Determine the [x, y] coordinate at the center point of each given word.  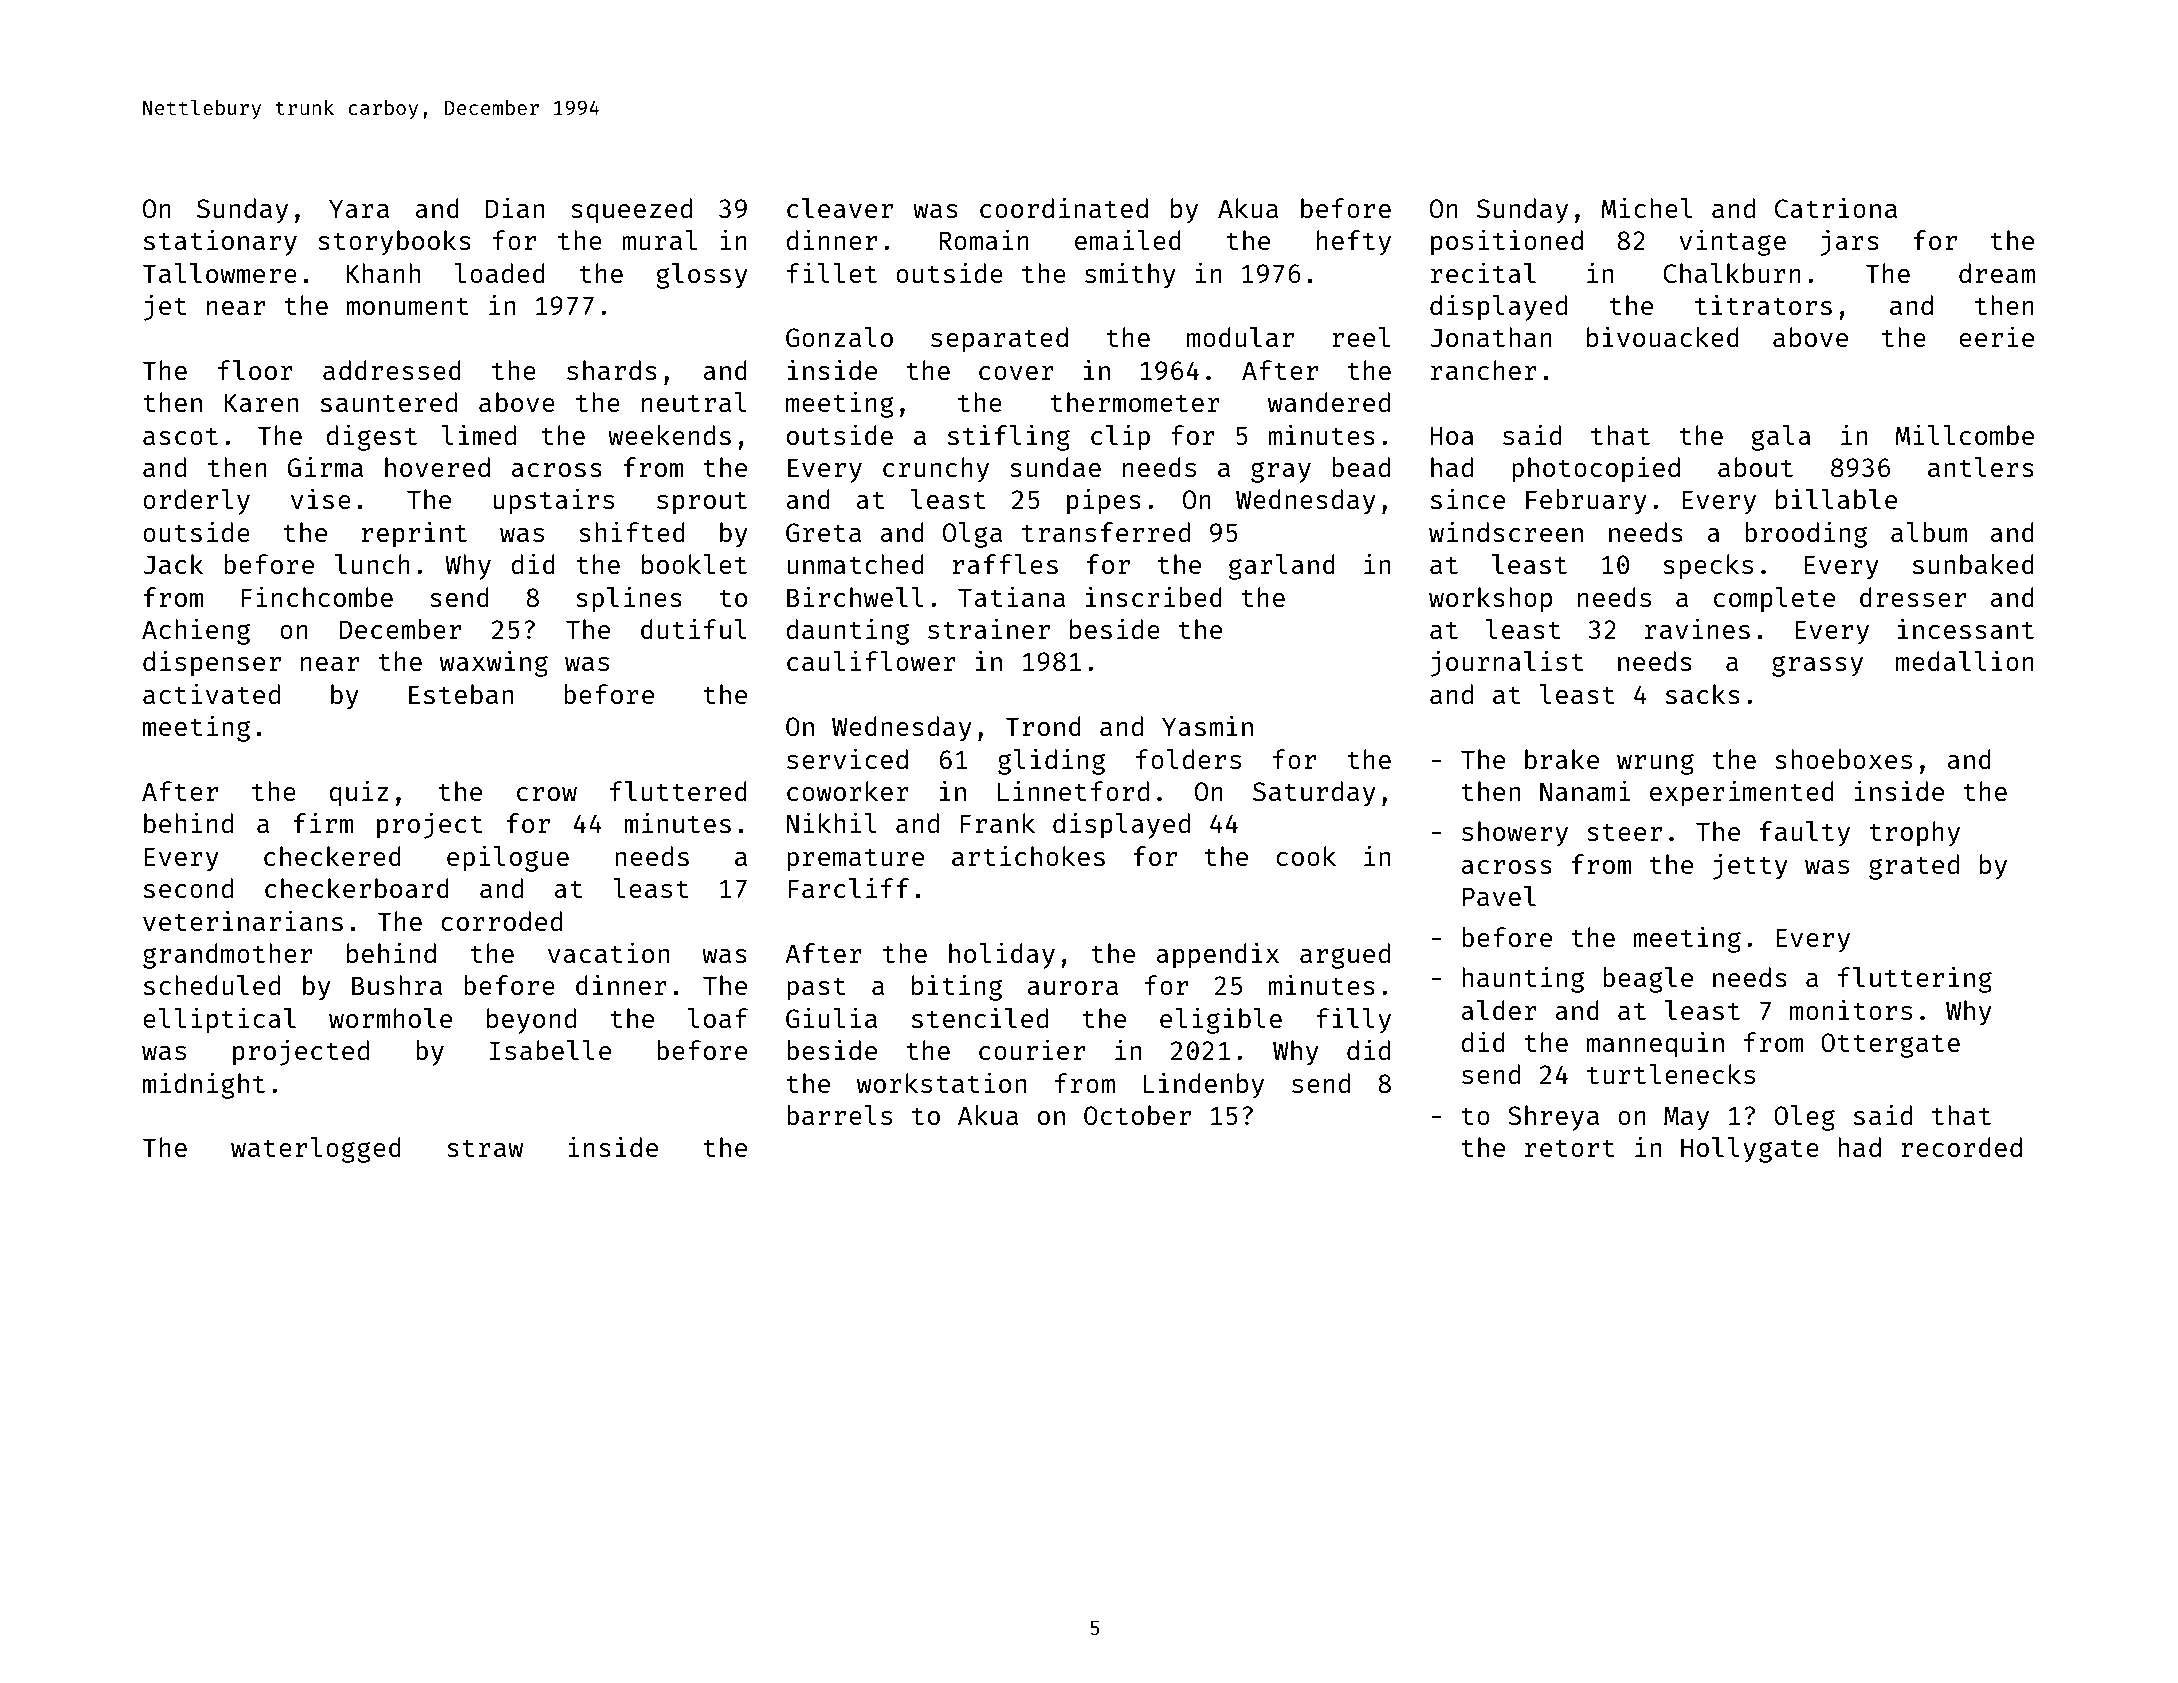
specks [1708, 567]
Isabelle [550, 1050]
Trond [1043, 726]
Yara [359, 208]
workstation [941, 1082]
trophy [1914, 834]
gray [1281, 472]
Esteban [461, 694]
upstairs [554, 501]
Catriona [1836, 207]
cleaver [840, 208]
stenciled [980, 1017]
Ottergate [1890, 1045]
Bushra [397, 985]
